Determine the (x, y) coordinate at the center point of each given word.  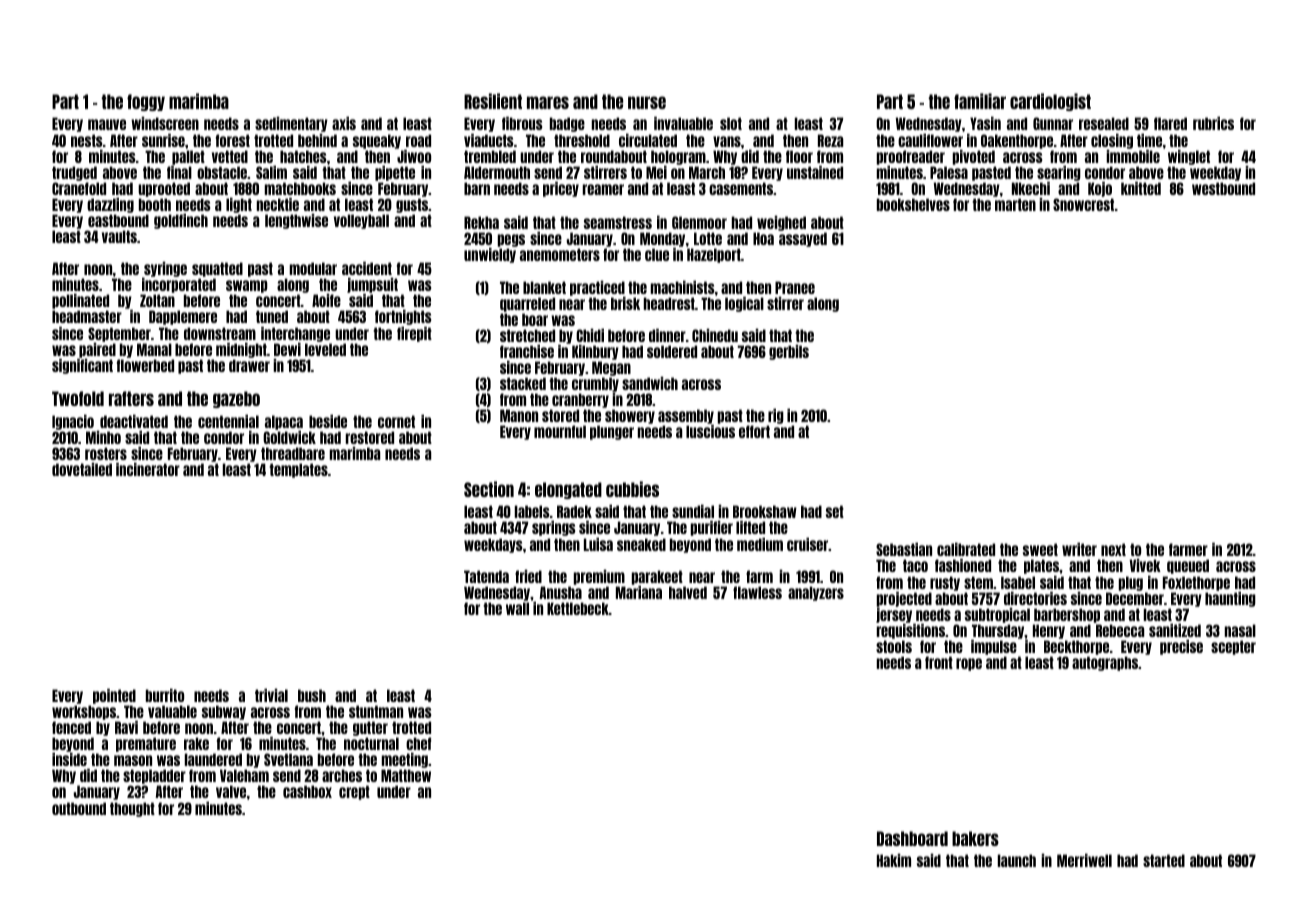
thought (132, 809)
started (1164, 860)
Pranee (795, 287)
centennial (228, 421)
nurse (647, 102)
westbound (1223, 188)
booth (155, 204)
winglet (1189, 157)
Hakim (894, 860)
